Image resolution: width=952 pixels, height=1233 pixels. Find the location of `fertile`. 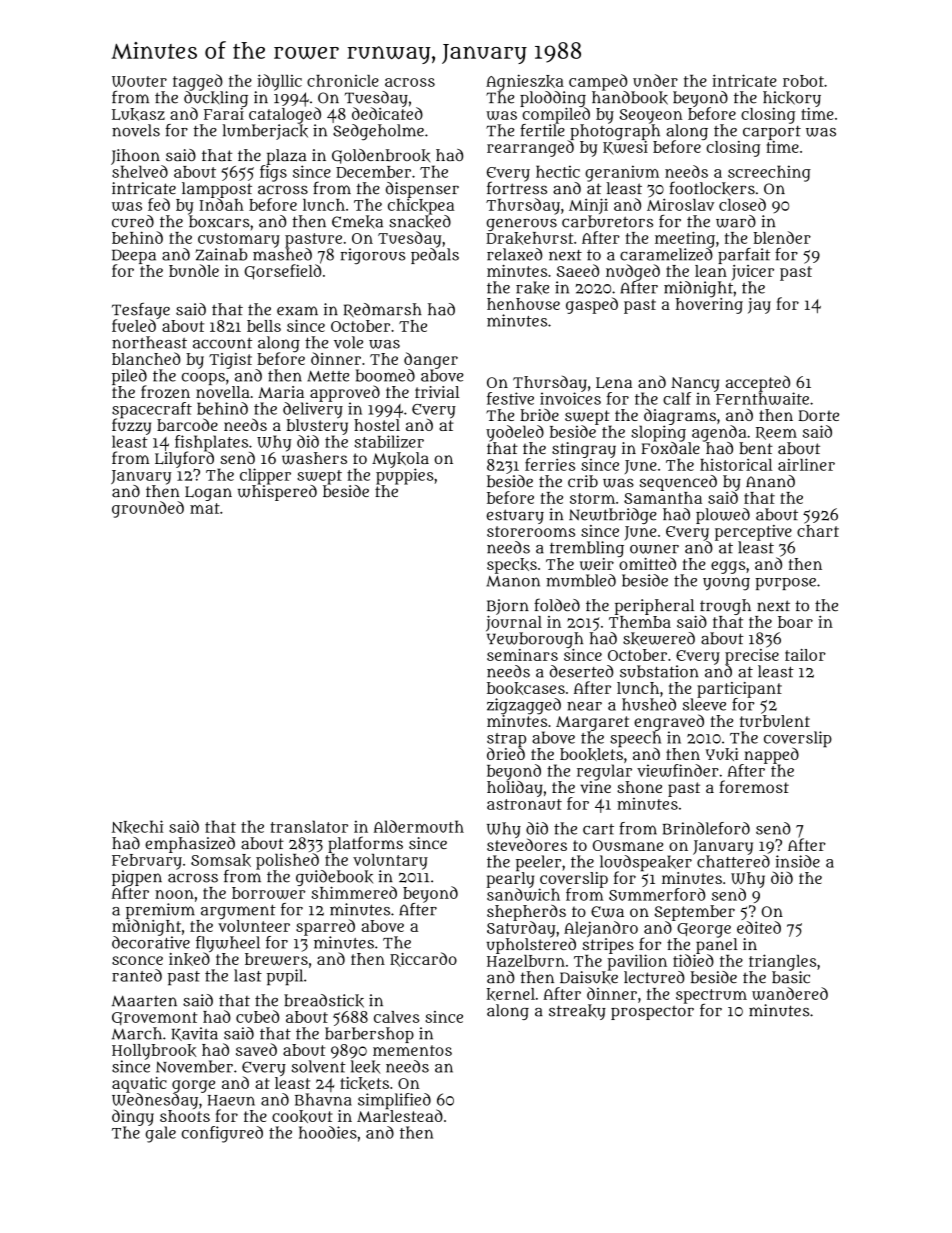

fertile is located at coordinates (542, 130).
